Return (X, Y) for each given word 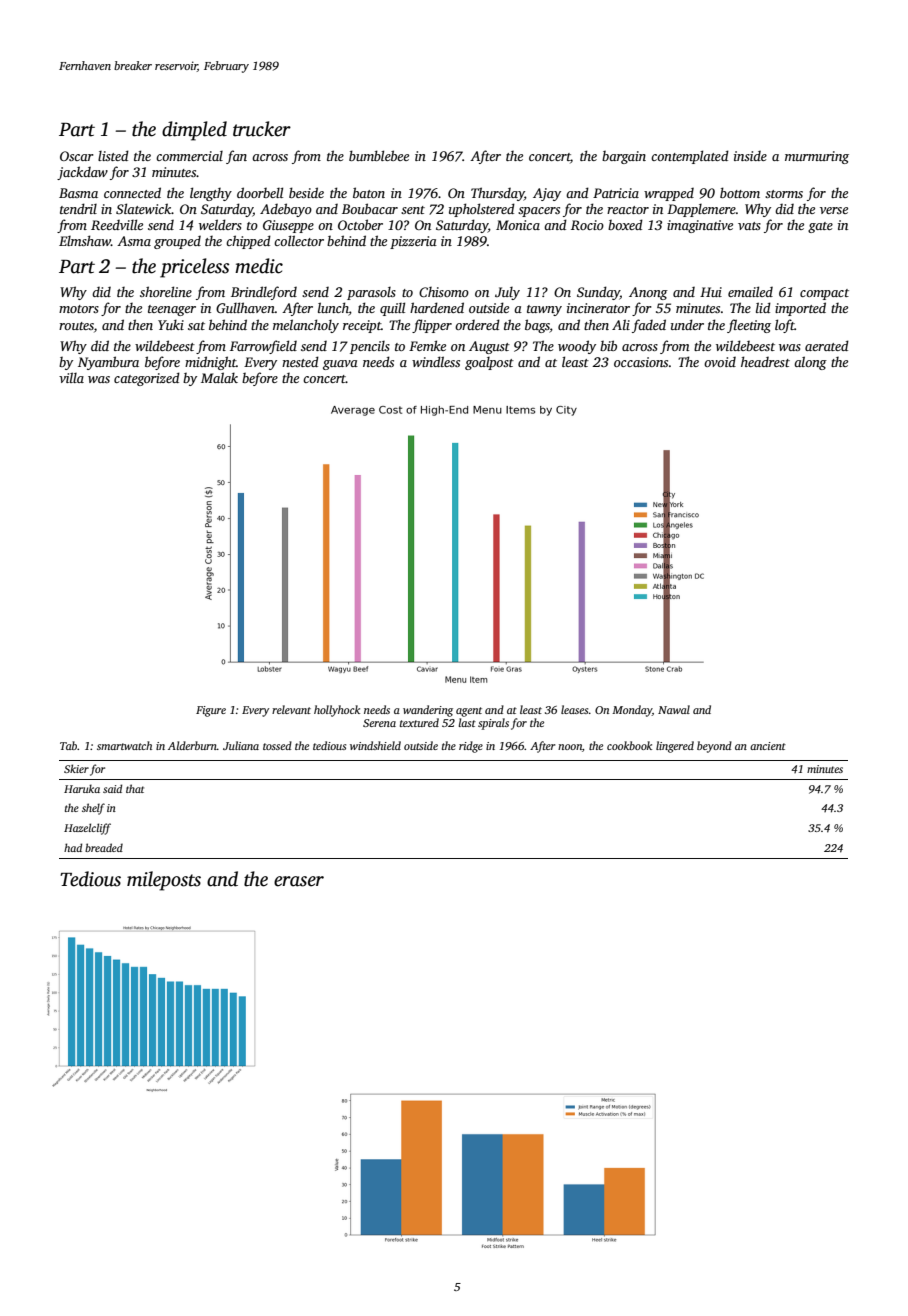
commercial (189, 156)
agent (469, 712)
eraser (299, 881)
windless (436, 361)
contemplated (690, 157)
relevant (291, 709)
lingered (675, 747)
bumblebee (379, 155)
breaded (104, 847)
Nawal (674, 709)
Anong (648, 293)
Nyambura (108, 363)
